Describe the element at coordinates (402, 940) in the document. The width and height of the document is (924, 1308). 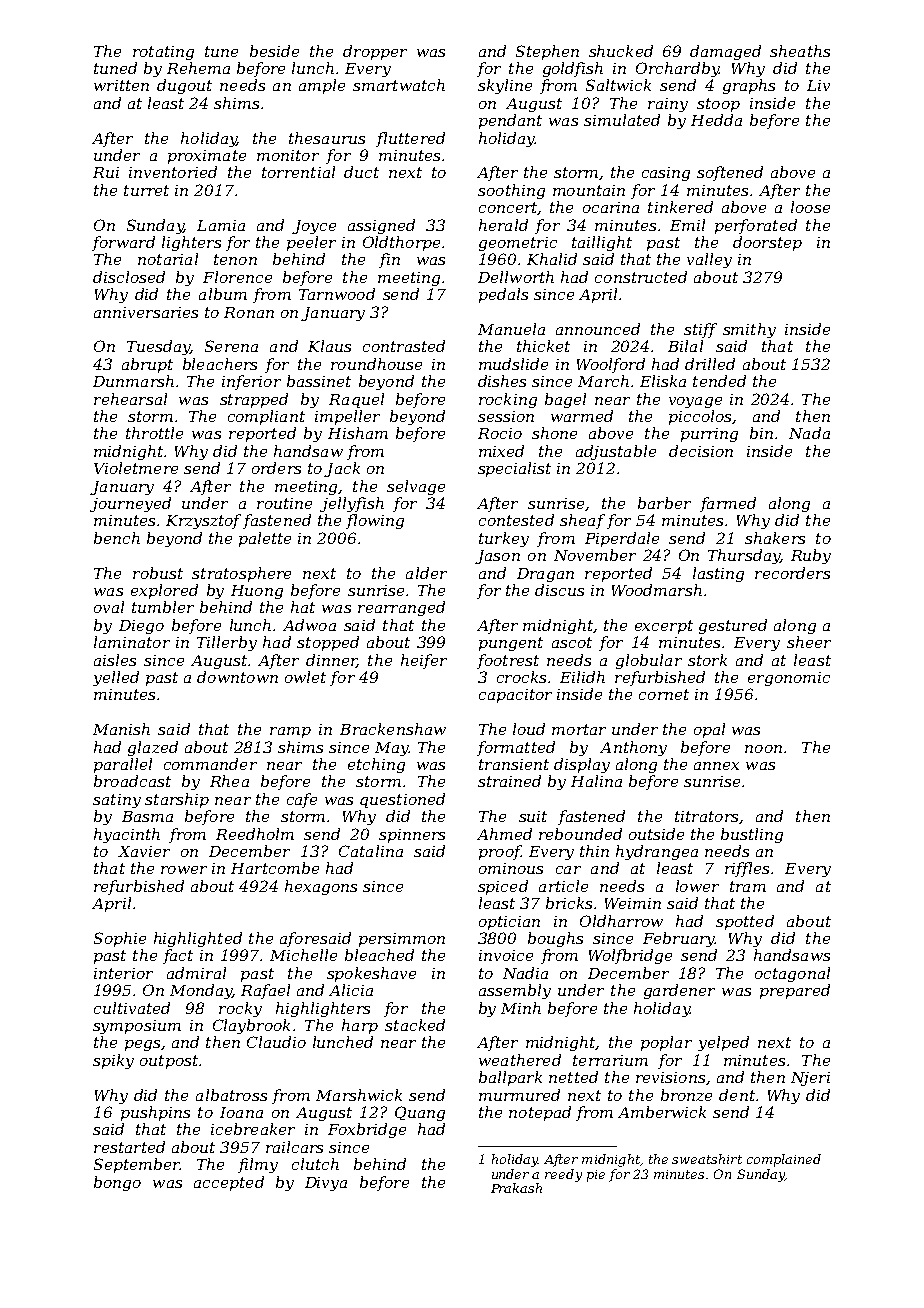
I see `persimmon` at that location.
